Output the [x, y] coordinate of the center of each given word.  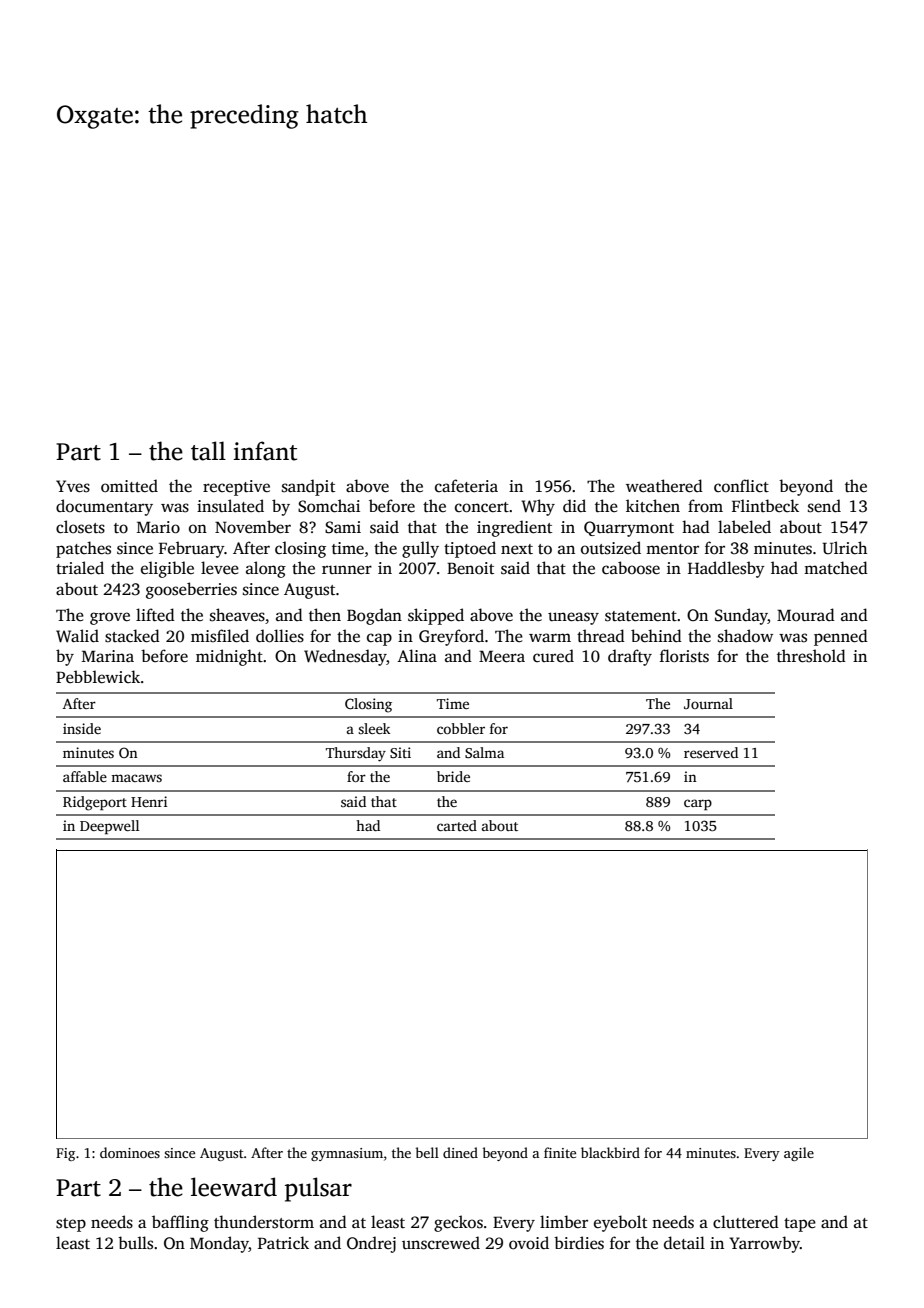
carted [457, 825]
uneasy [573, 618]
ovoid [529, 1243]
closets [80, 527]
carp [698, 805]
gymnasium [347, 1154]
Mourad [806, 615]
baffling [180, 1223]
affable [85, 776]
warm [550, 637]
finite [560, 1152]
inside [82, 728]
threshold [811, 656]
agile [799, 1154]
